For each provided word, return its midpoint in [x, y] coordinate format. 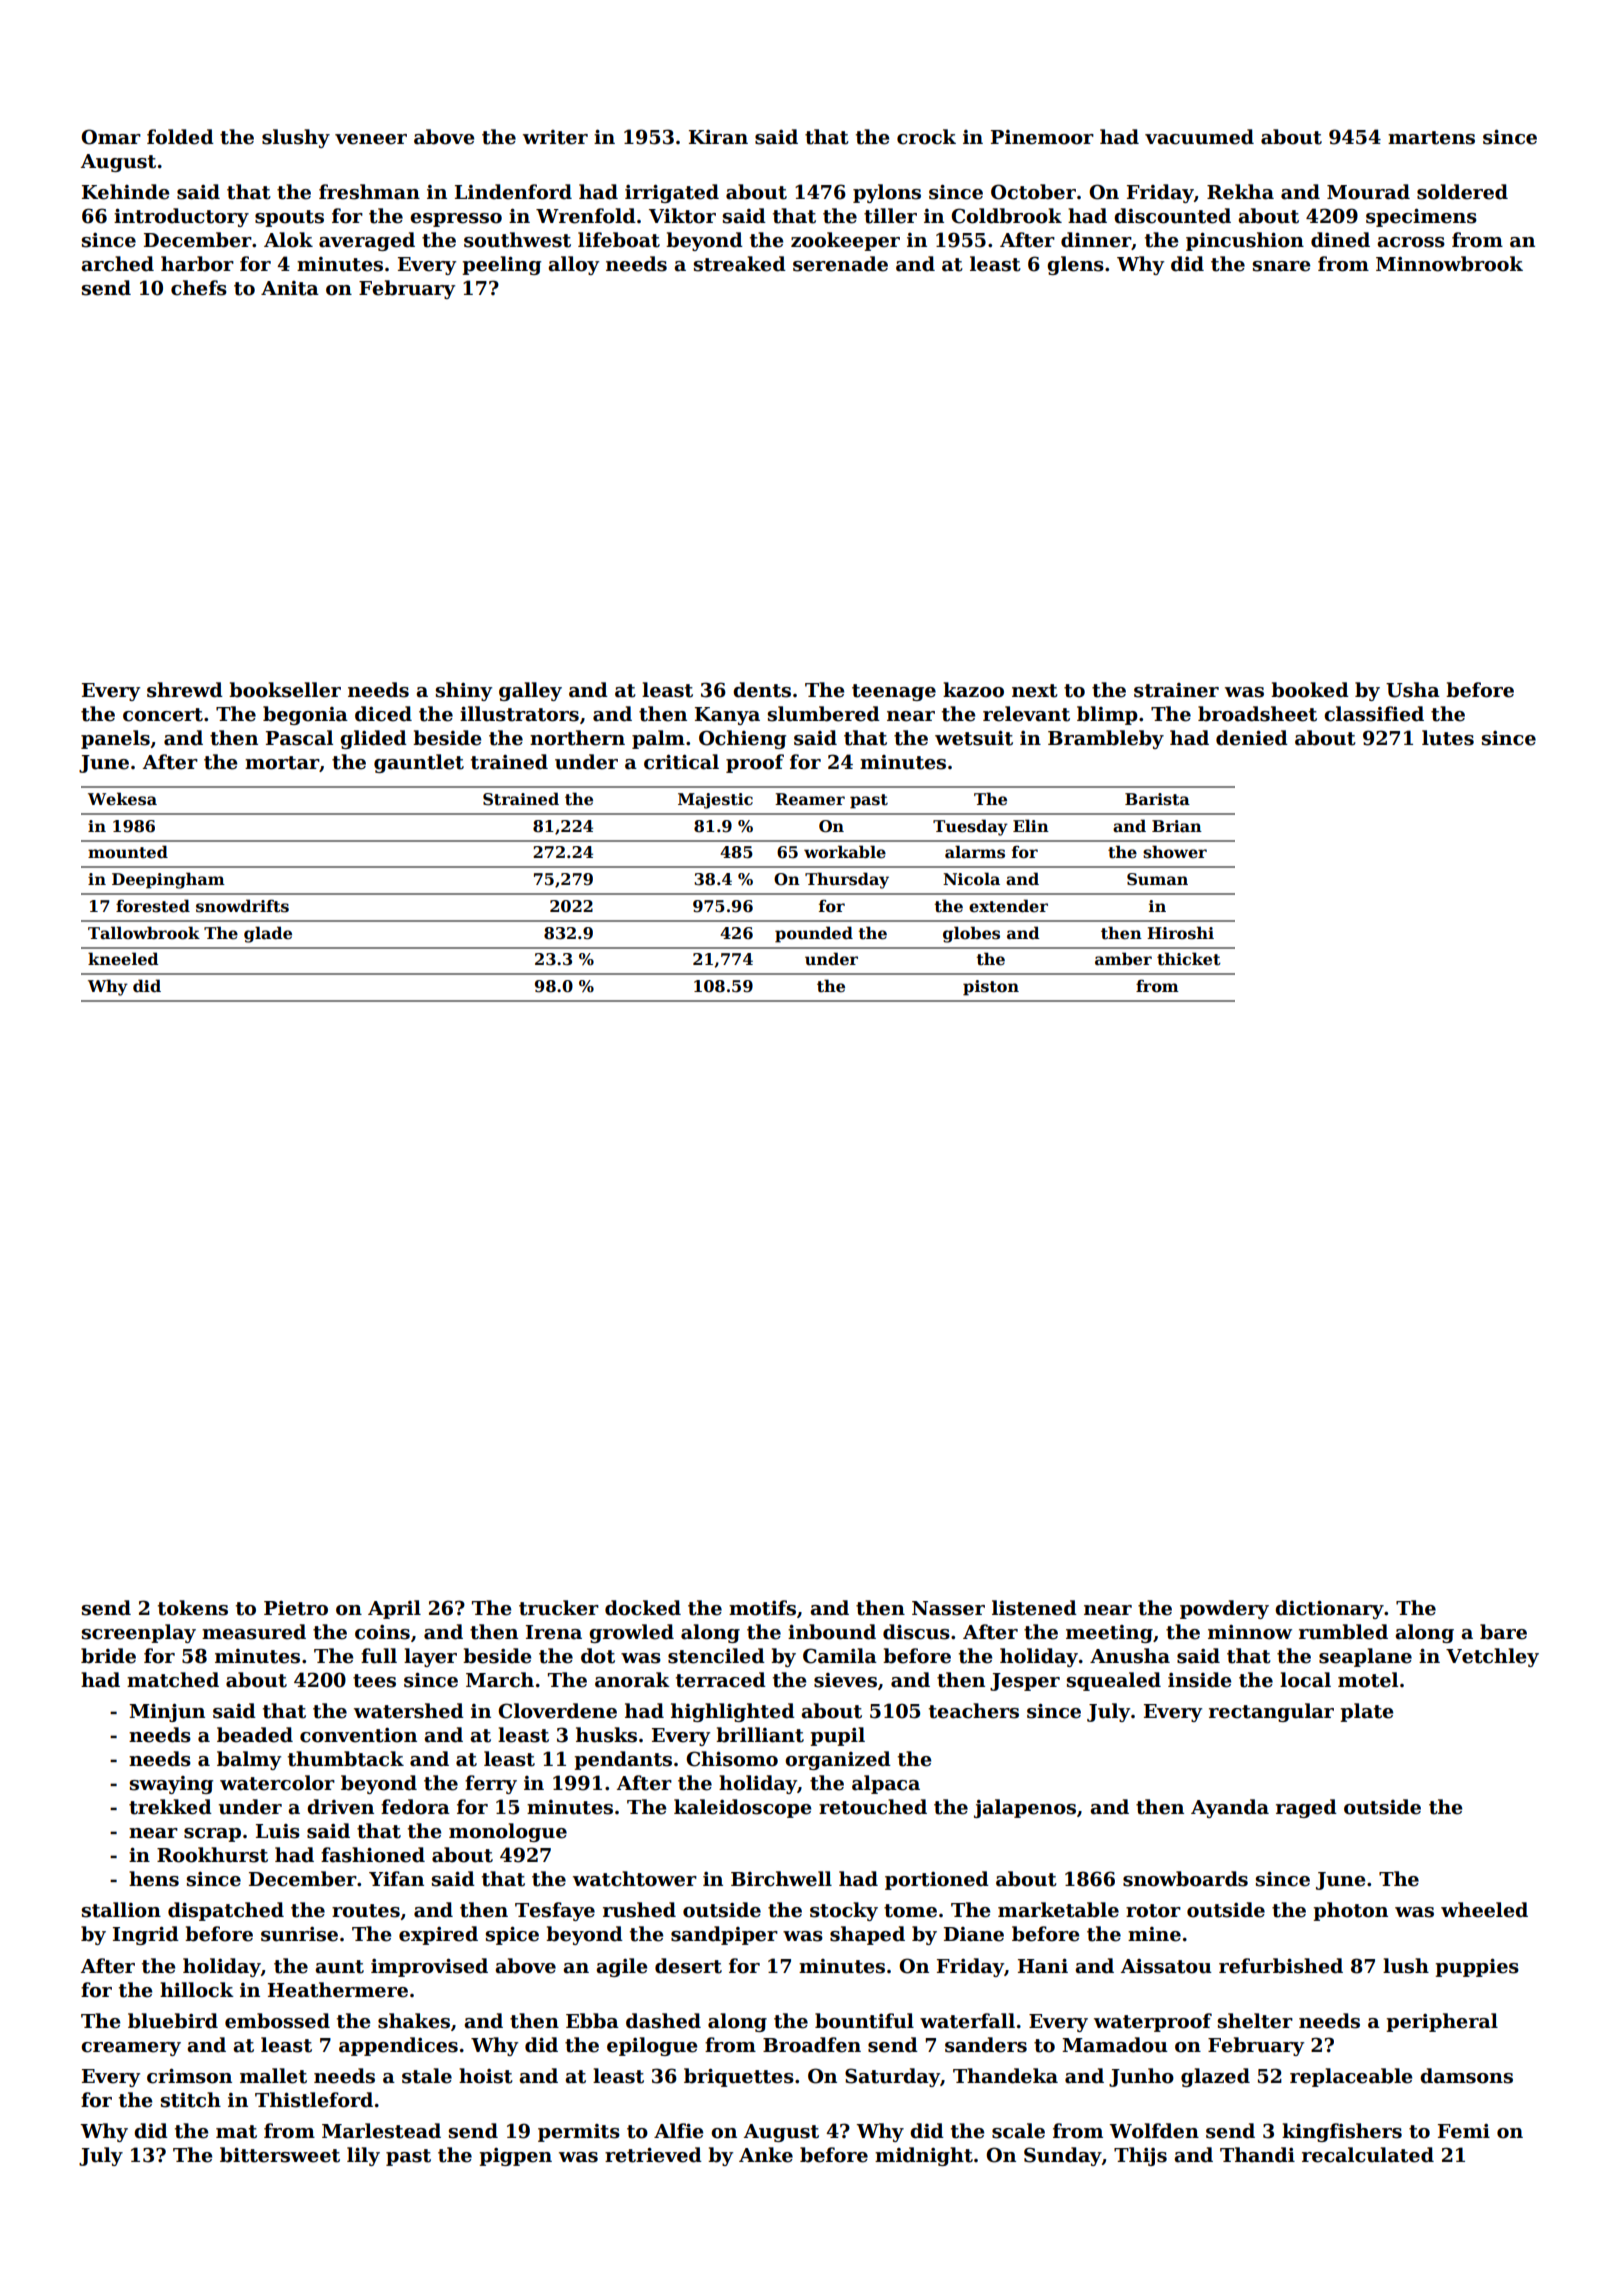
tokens [193, 1608]
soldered [1462, 192]
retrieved [653, 2155]
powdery [1224, 1609]
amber [1123, 959]
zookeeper [845, 241]
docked [643, 1608]
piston [991, 988]
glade [268, 934]
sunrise [299, 1934]
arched [117, 264]
